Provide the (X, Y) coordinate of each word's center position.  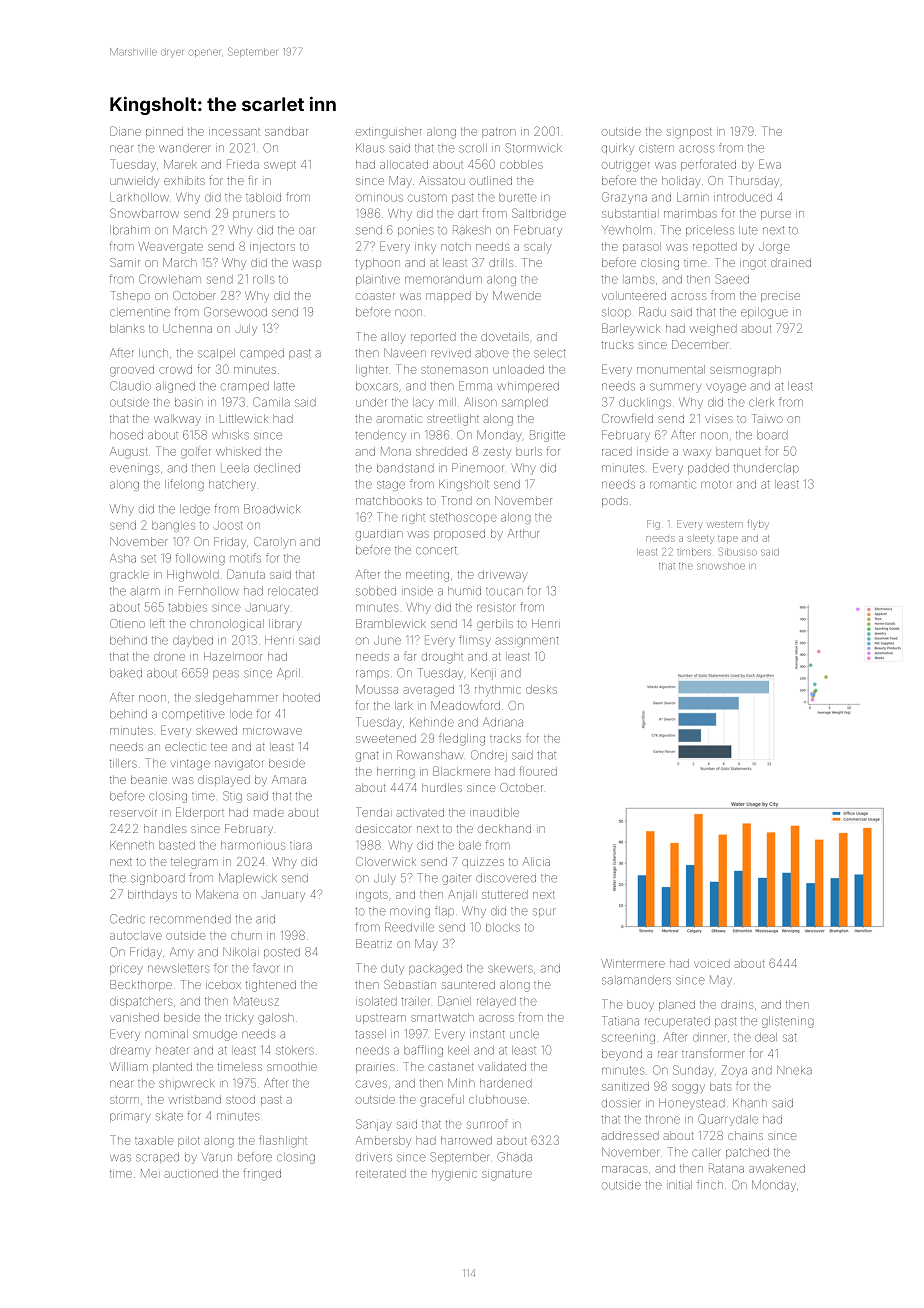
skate (169, 1116)
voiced (712, 963)
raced (617, 451)
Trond (457, 500)
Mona (396, 451)
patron (499, 133)
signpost (689, 133)
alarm (145, 591)
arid (265, 919)
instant (487, 1034)
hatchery (232, 485)
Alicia (536, 861)
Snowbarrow (144, 213)
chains (745, 1135)
